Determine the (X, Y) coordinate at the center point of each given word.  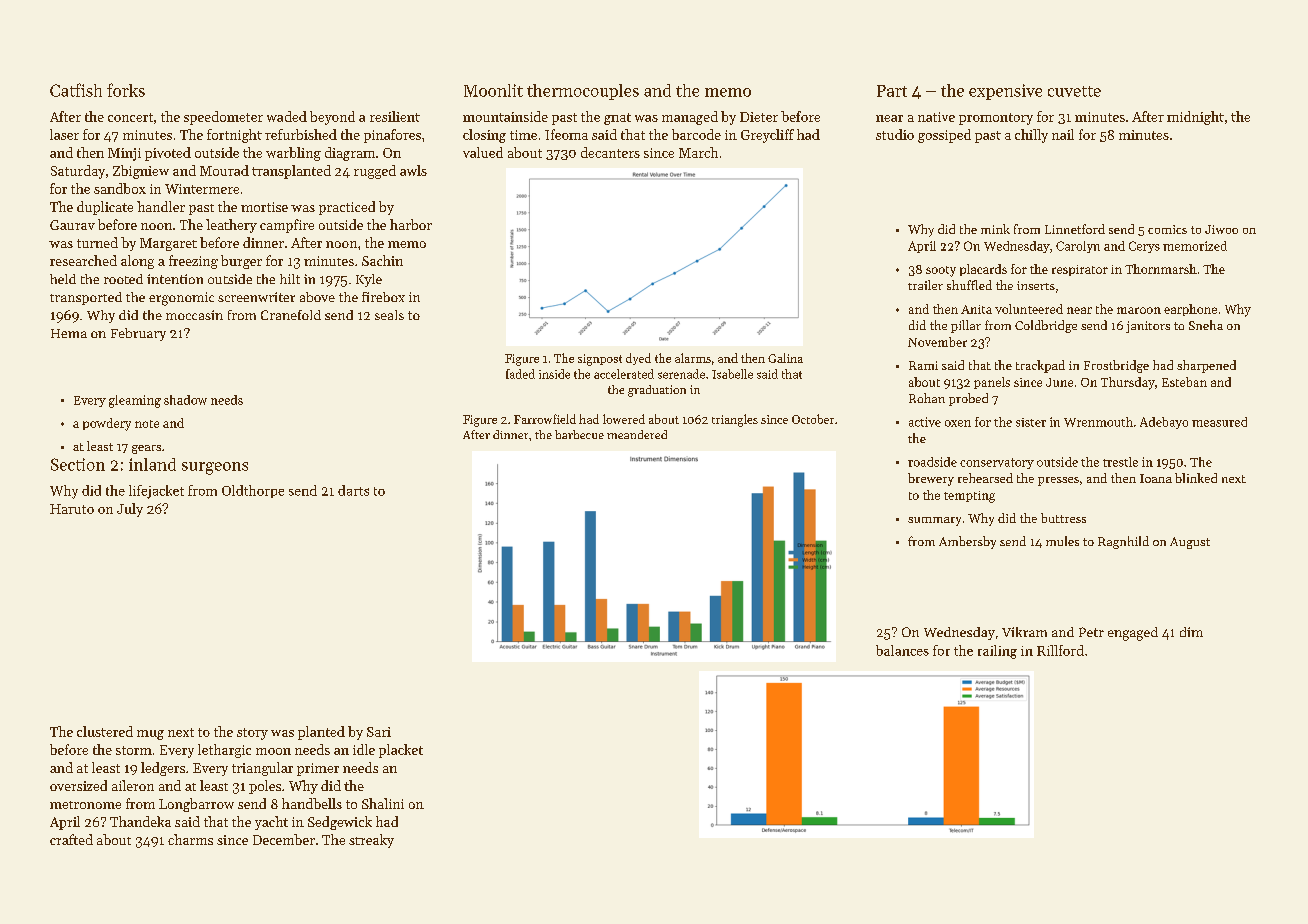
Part (892, 91)
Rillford (1060, 650)
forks (126, 90)
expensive (1005, 92)
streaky (371, 841)
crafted (71, 839)
